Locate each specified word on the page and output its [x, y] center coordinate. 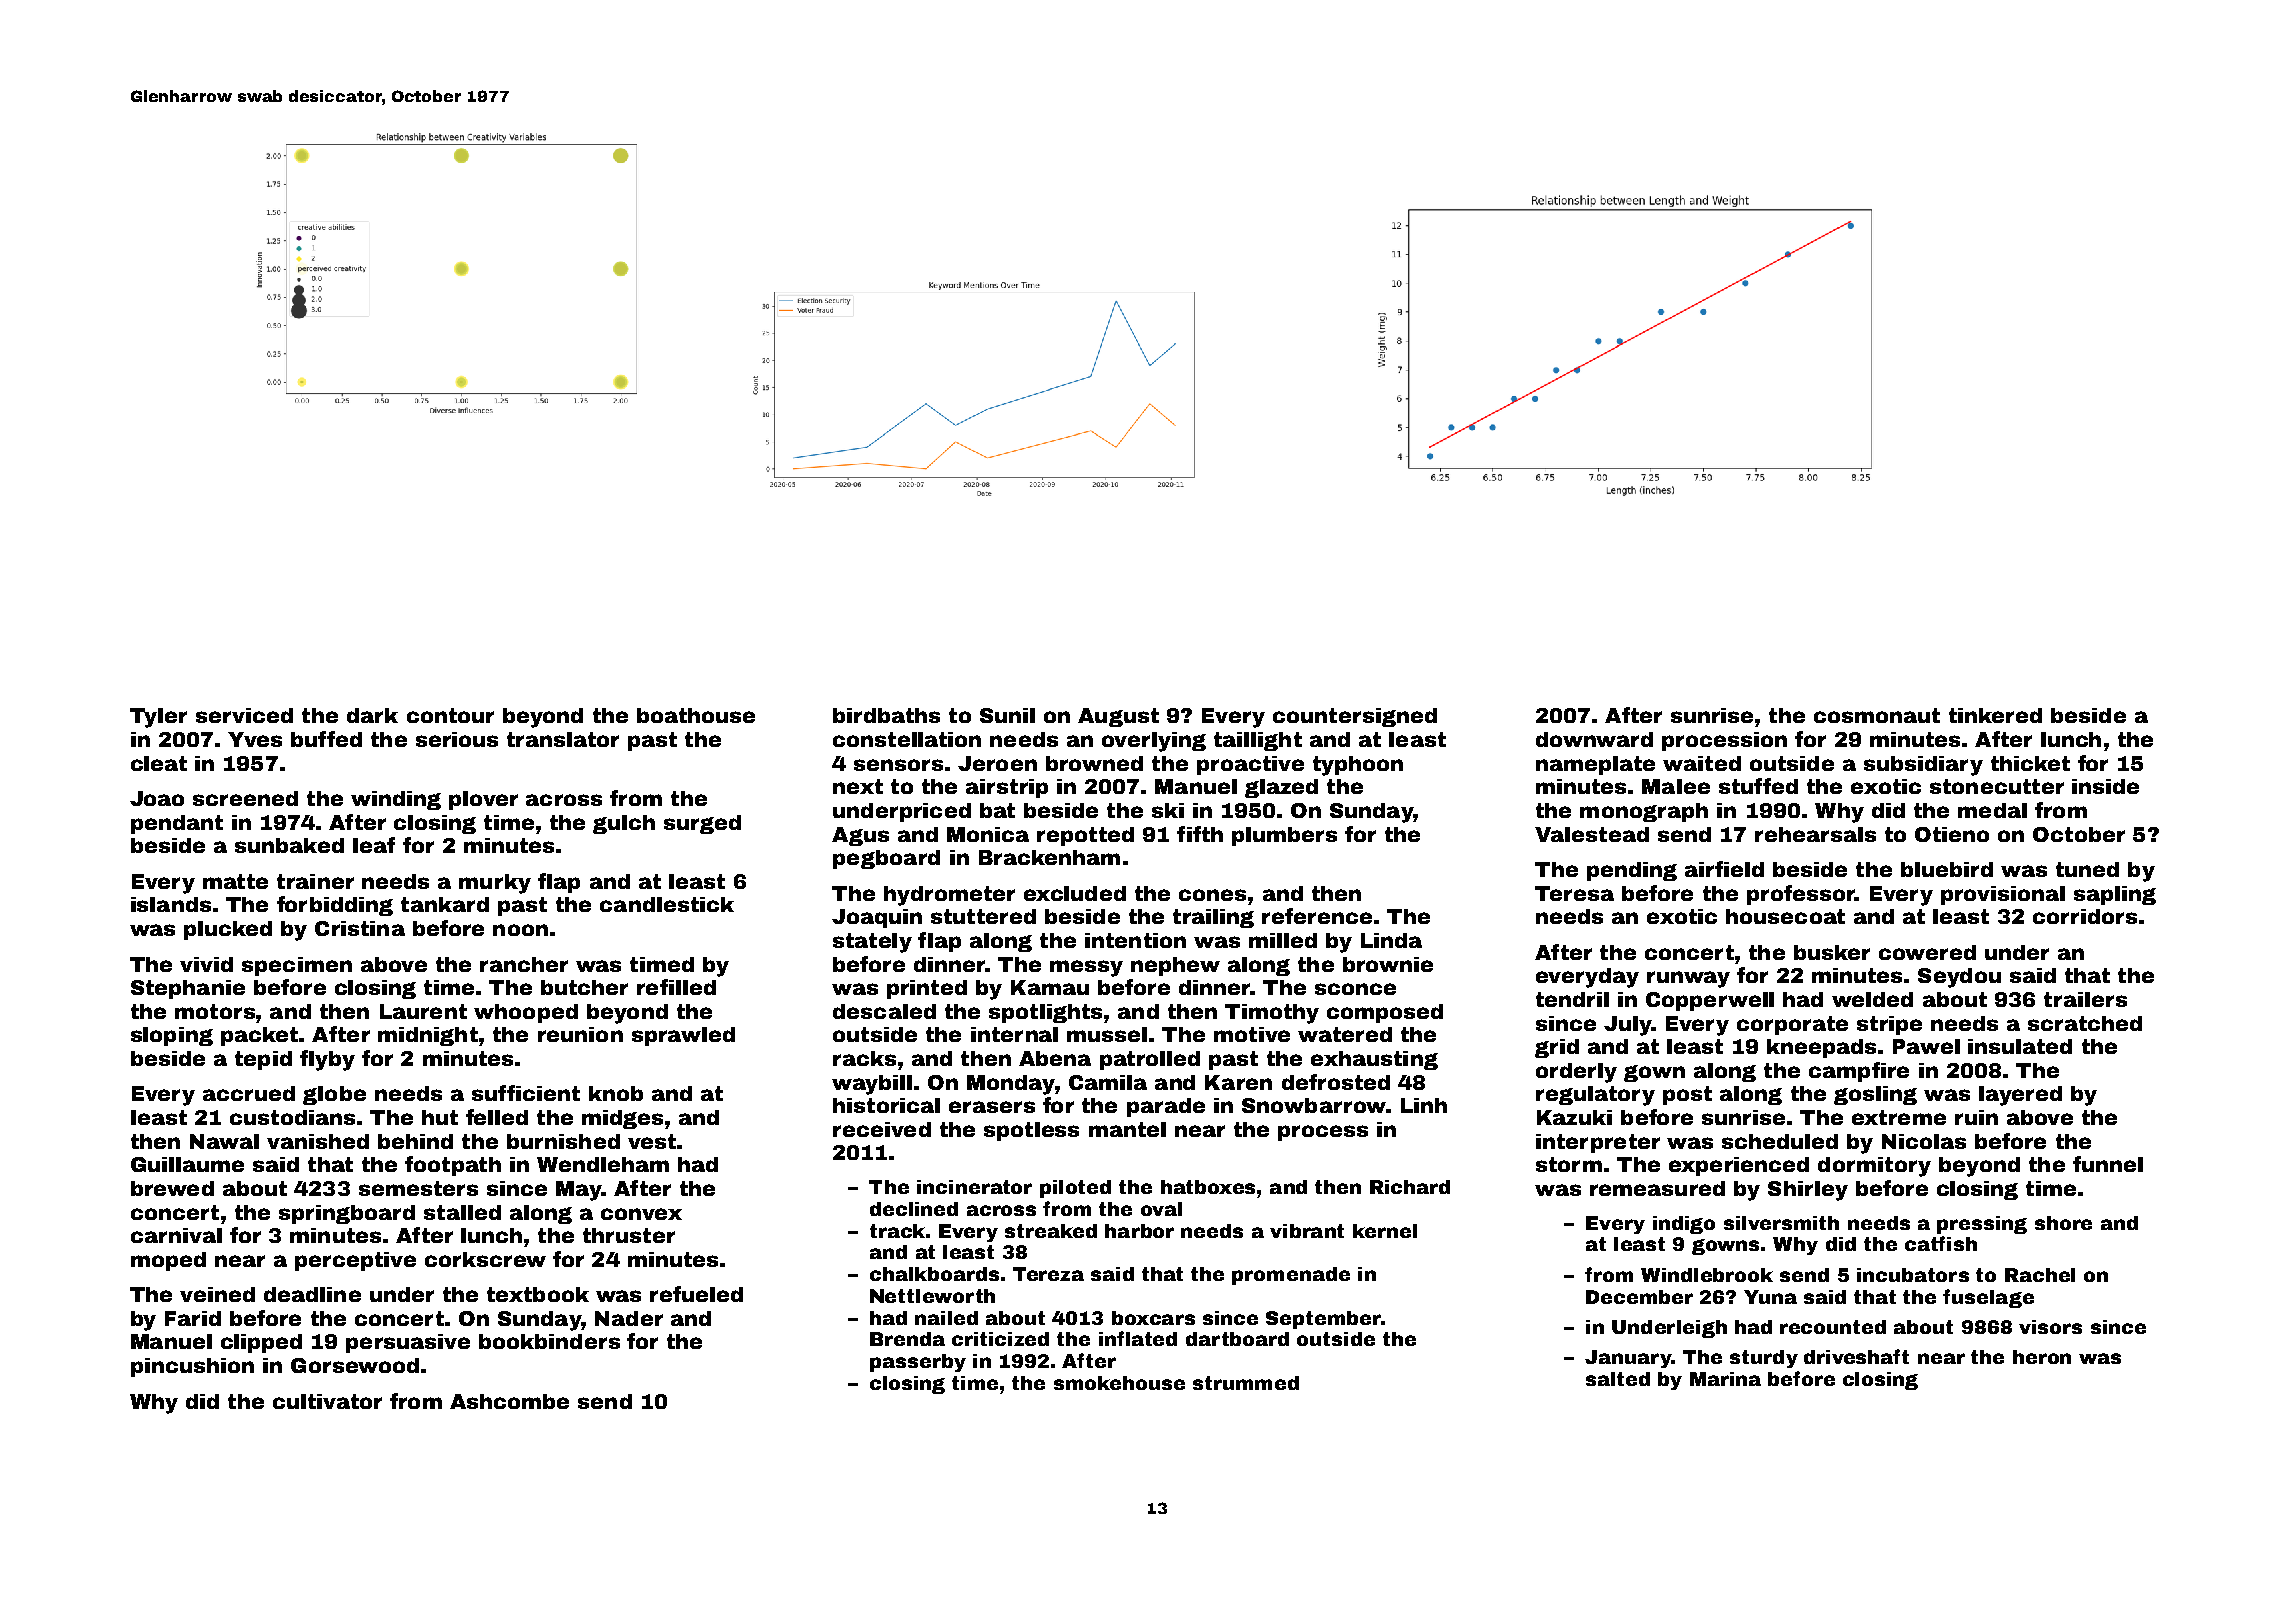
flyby [327, 1060]
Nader [629, 1318]
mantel [1127, 1129]
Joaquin [877, 918]
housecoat [1785, 916]
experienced [1739, 1166]
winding [396, 800]
